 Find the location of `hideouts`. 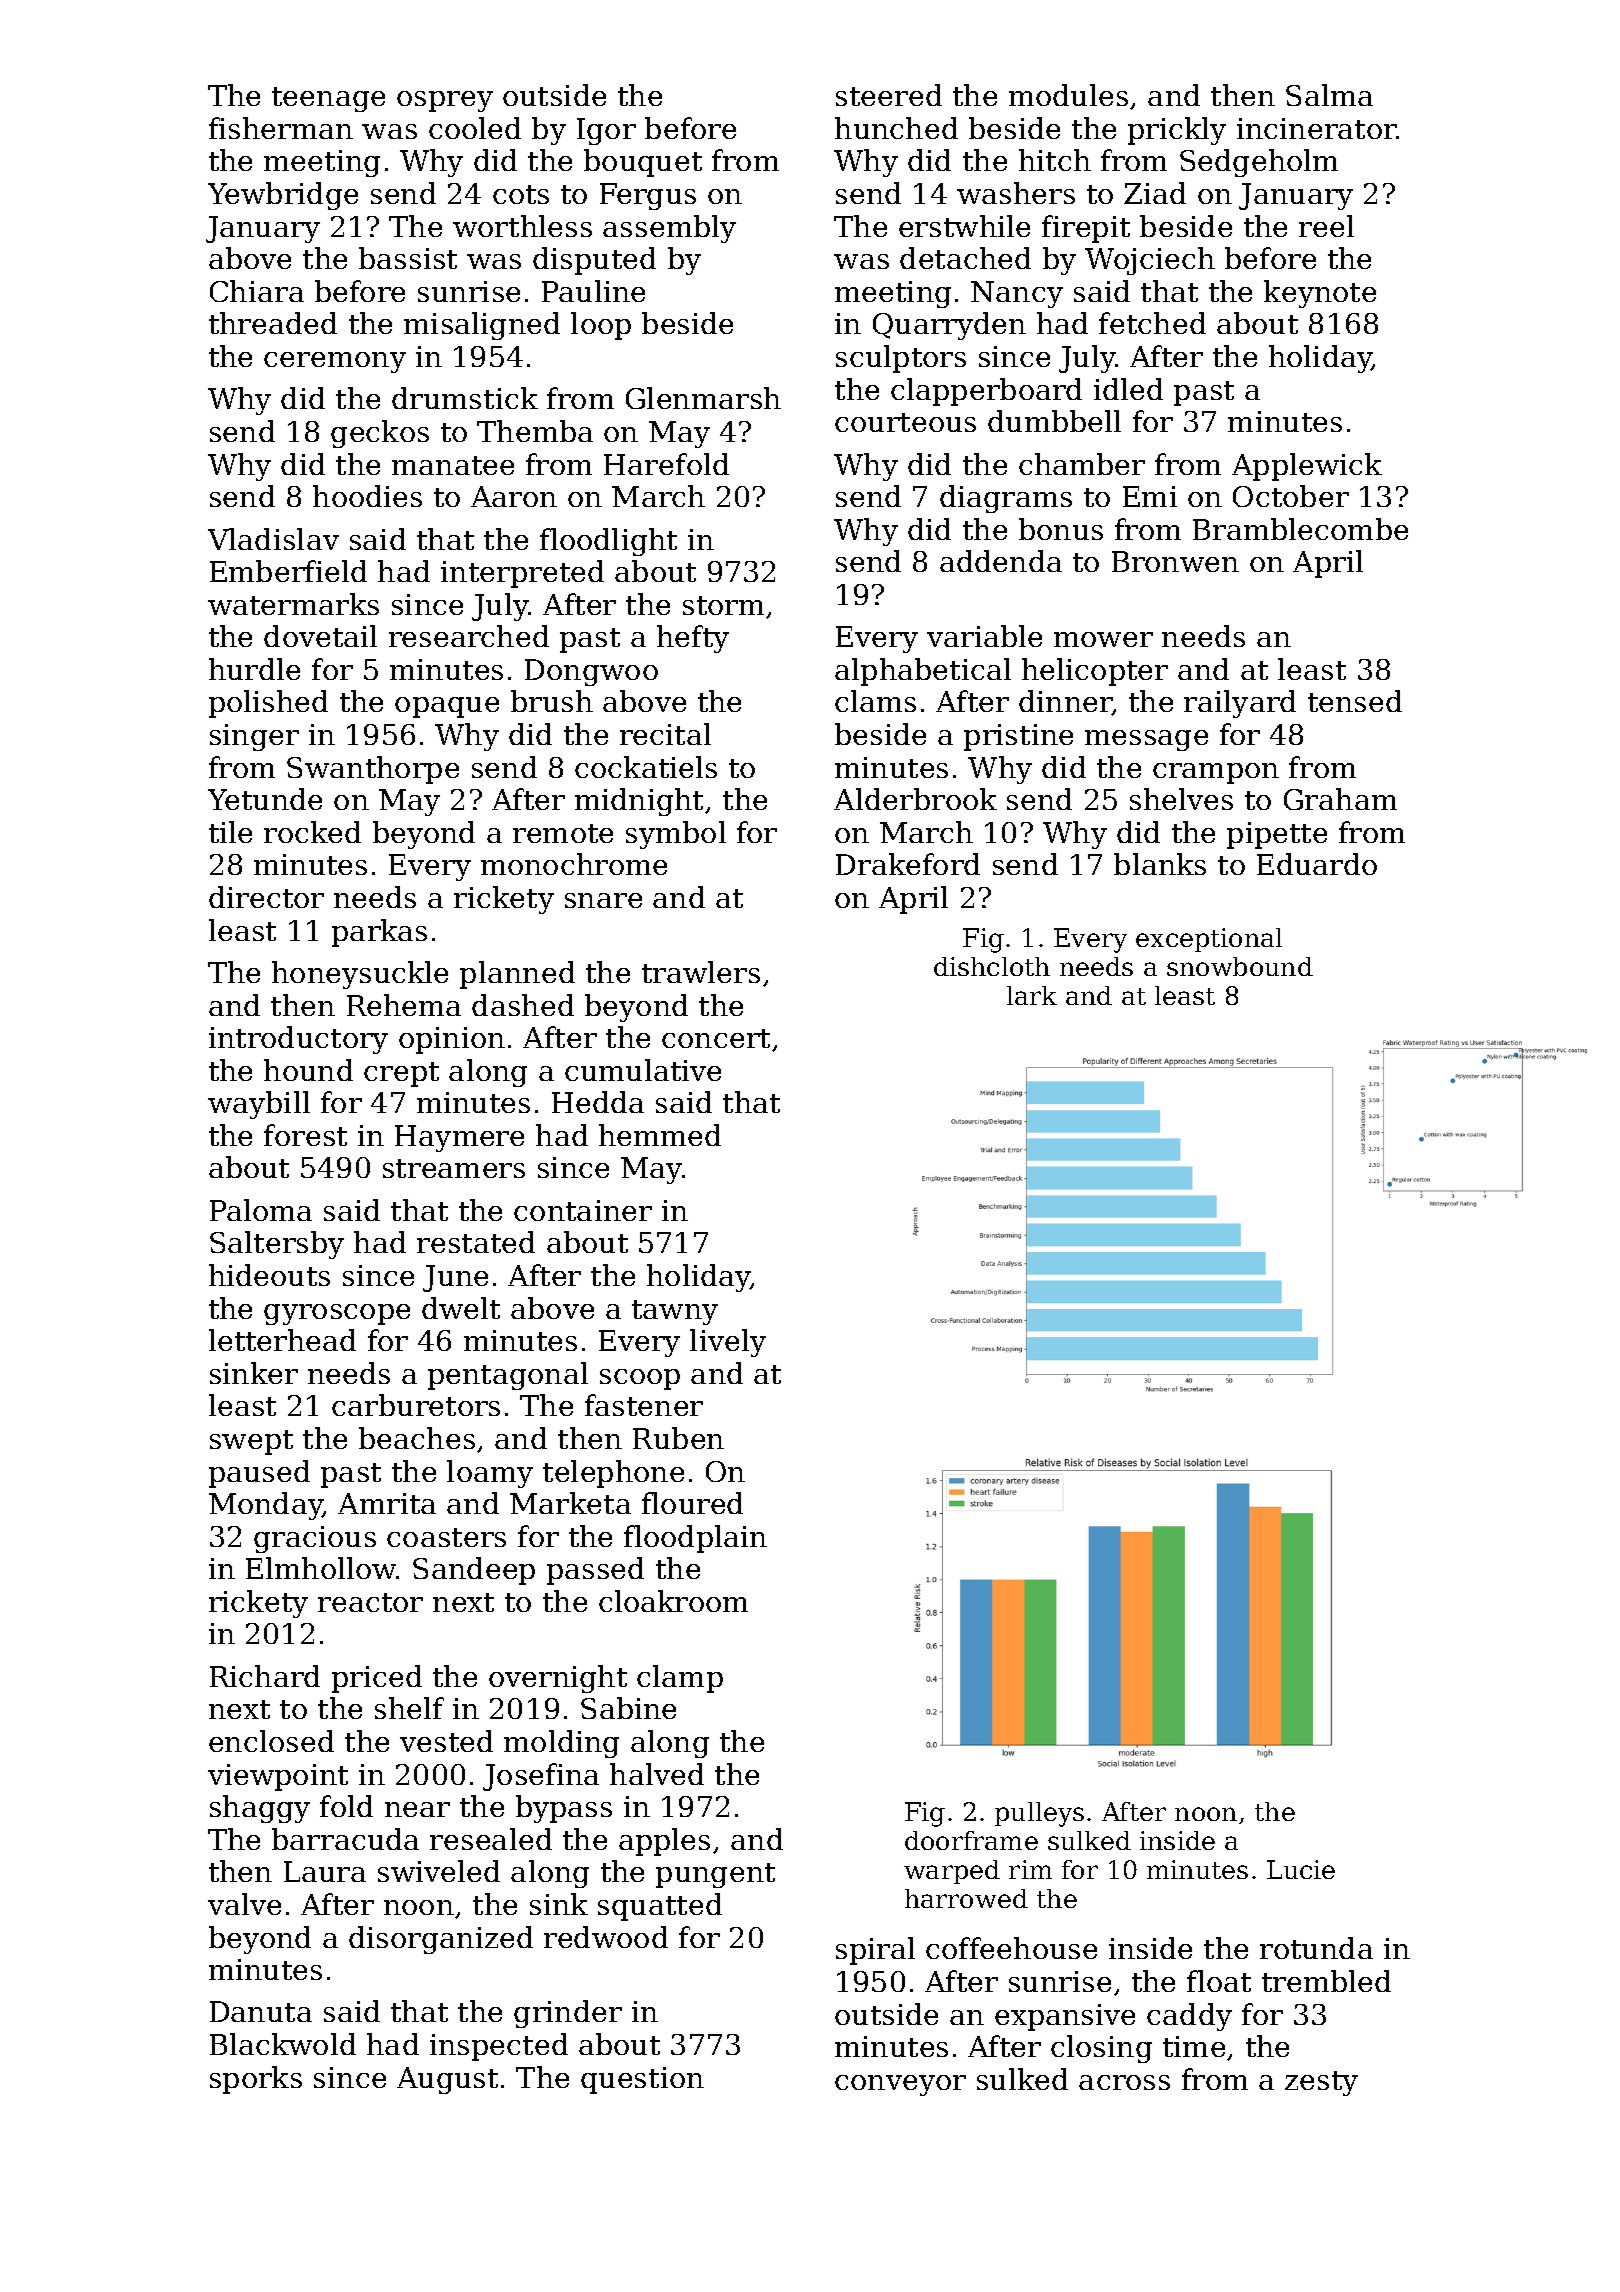

hideouts is located at coordinates (269, 1275).
